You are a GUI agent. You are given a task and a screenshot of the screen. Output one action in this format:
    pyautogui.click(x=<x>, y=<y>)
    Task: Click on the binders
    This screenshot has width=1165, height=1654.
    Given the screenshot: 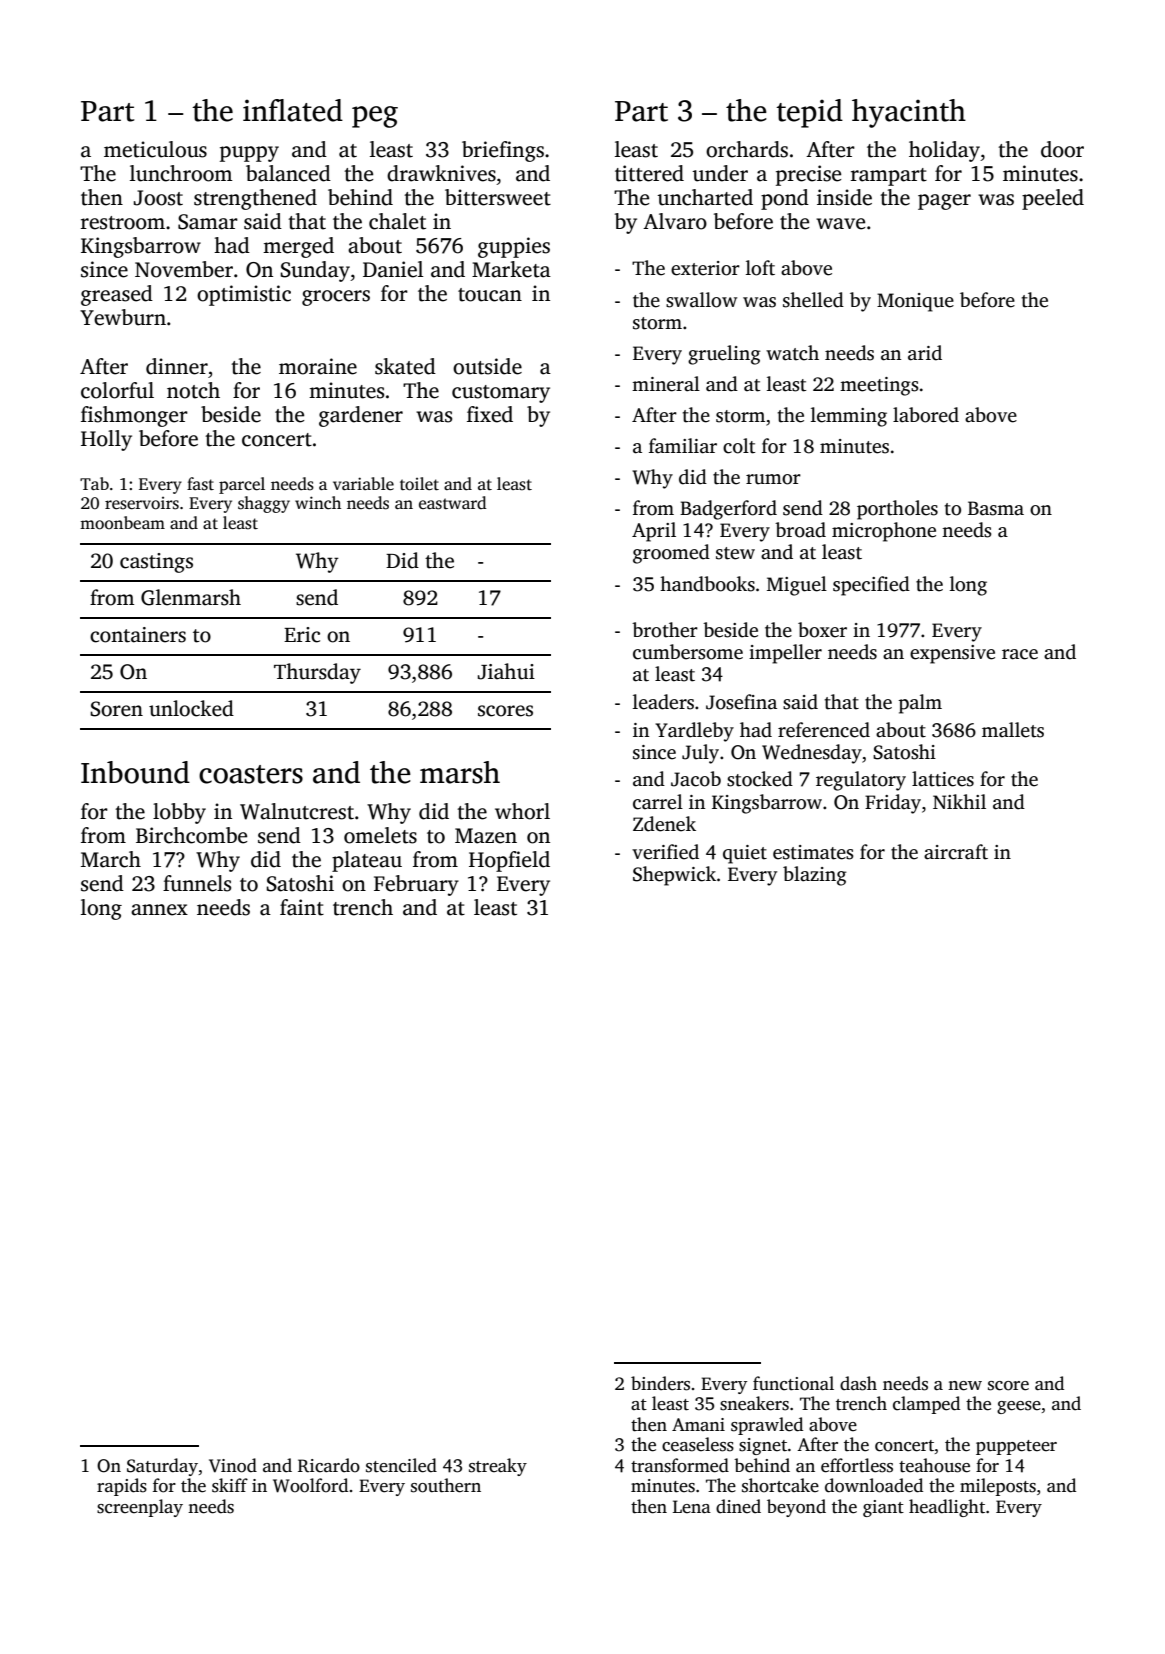 What is the action you would take?
    pyautogui.click(x=660, y=1383)
